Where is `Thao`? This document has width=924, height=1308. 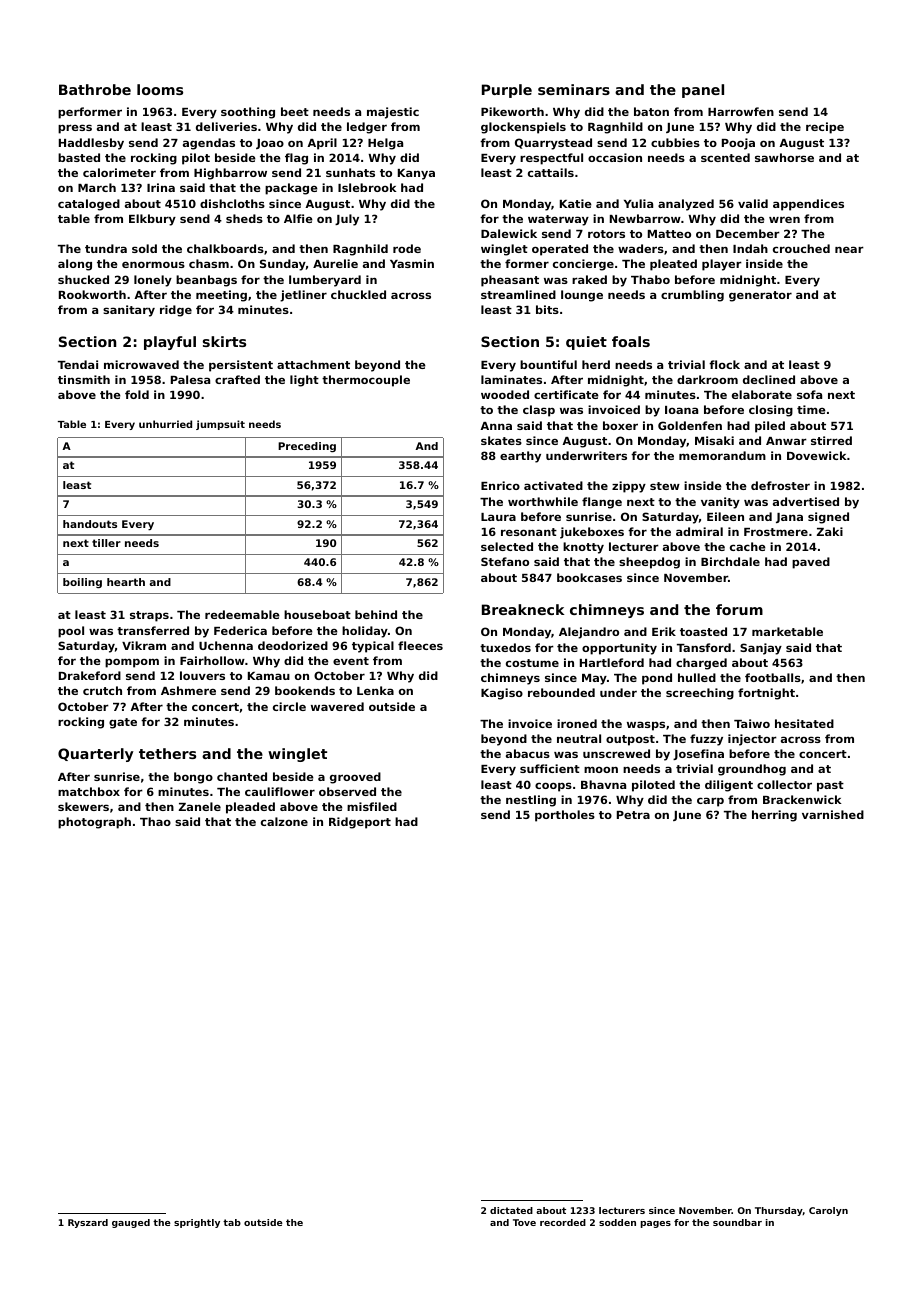 Thao is located at coordinates (155, 821).
